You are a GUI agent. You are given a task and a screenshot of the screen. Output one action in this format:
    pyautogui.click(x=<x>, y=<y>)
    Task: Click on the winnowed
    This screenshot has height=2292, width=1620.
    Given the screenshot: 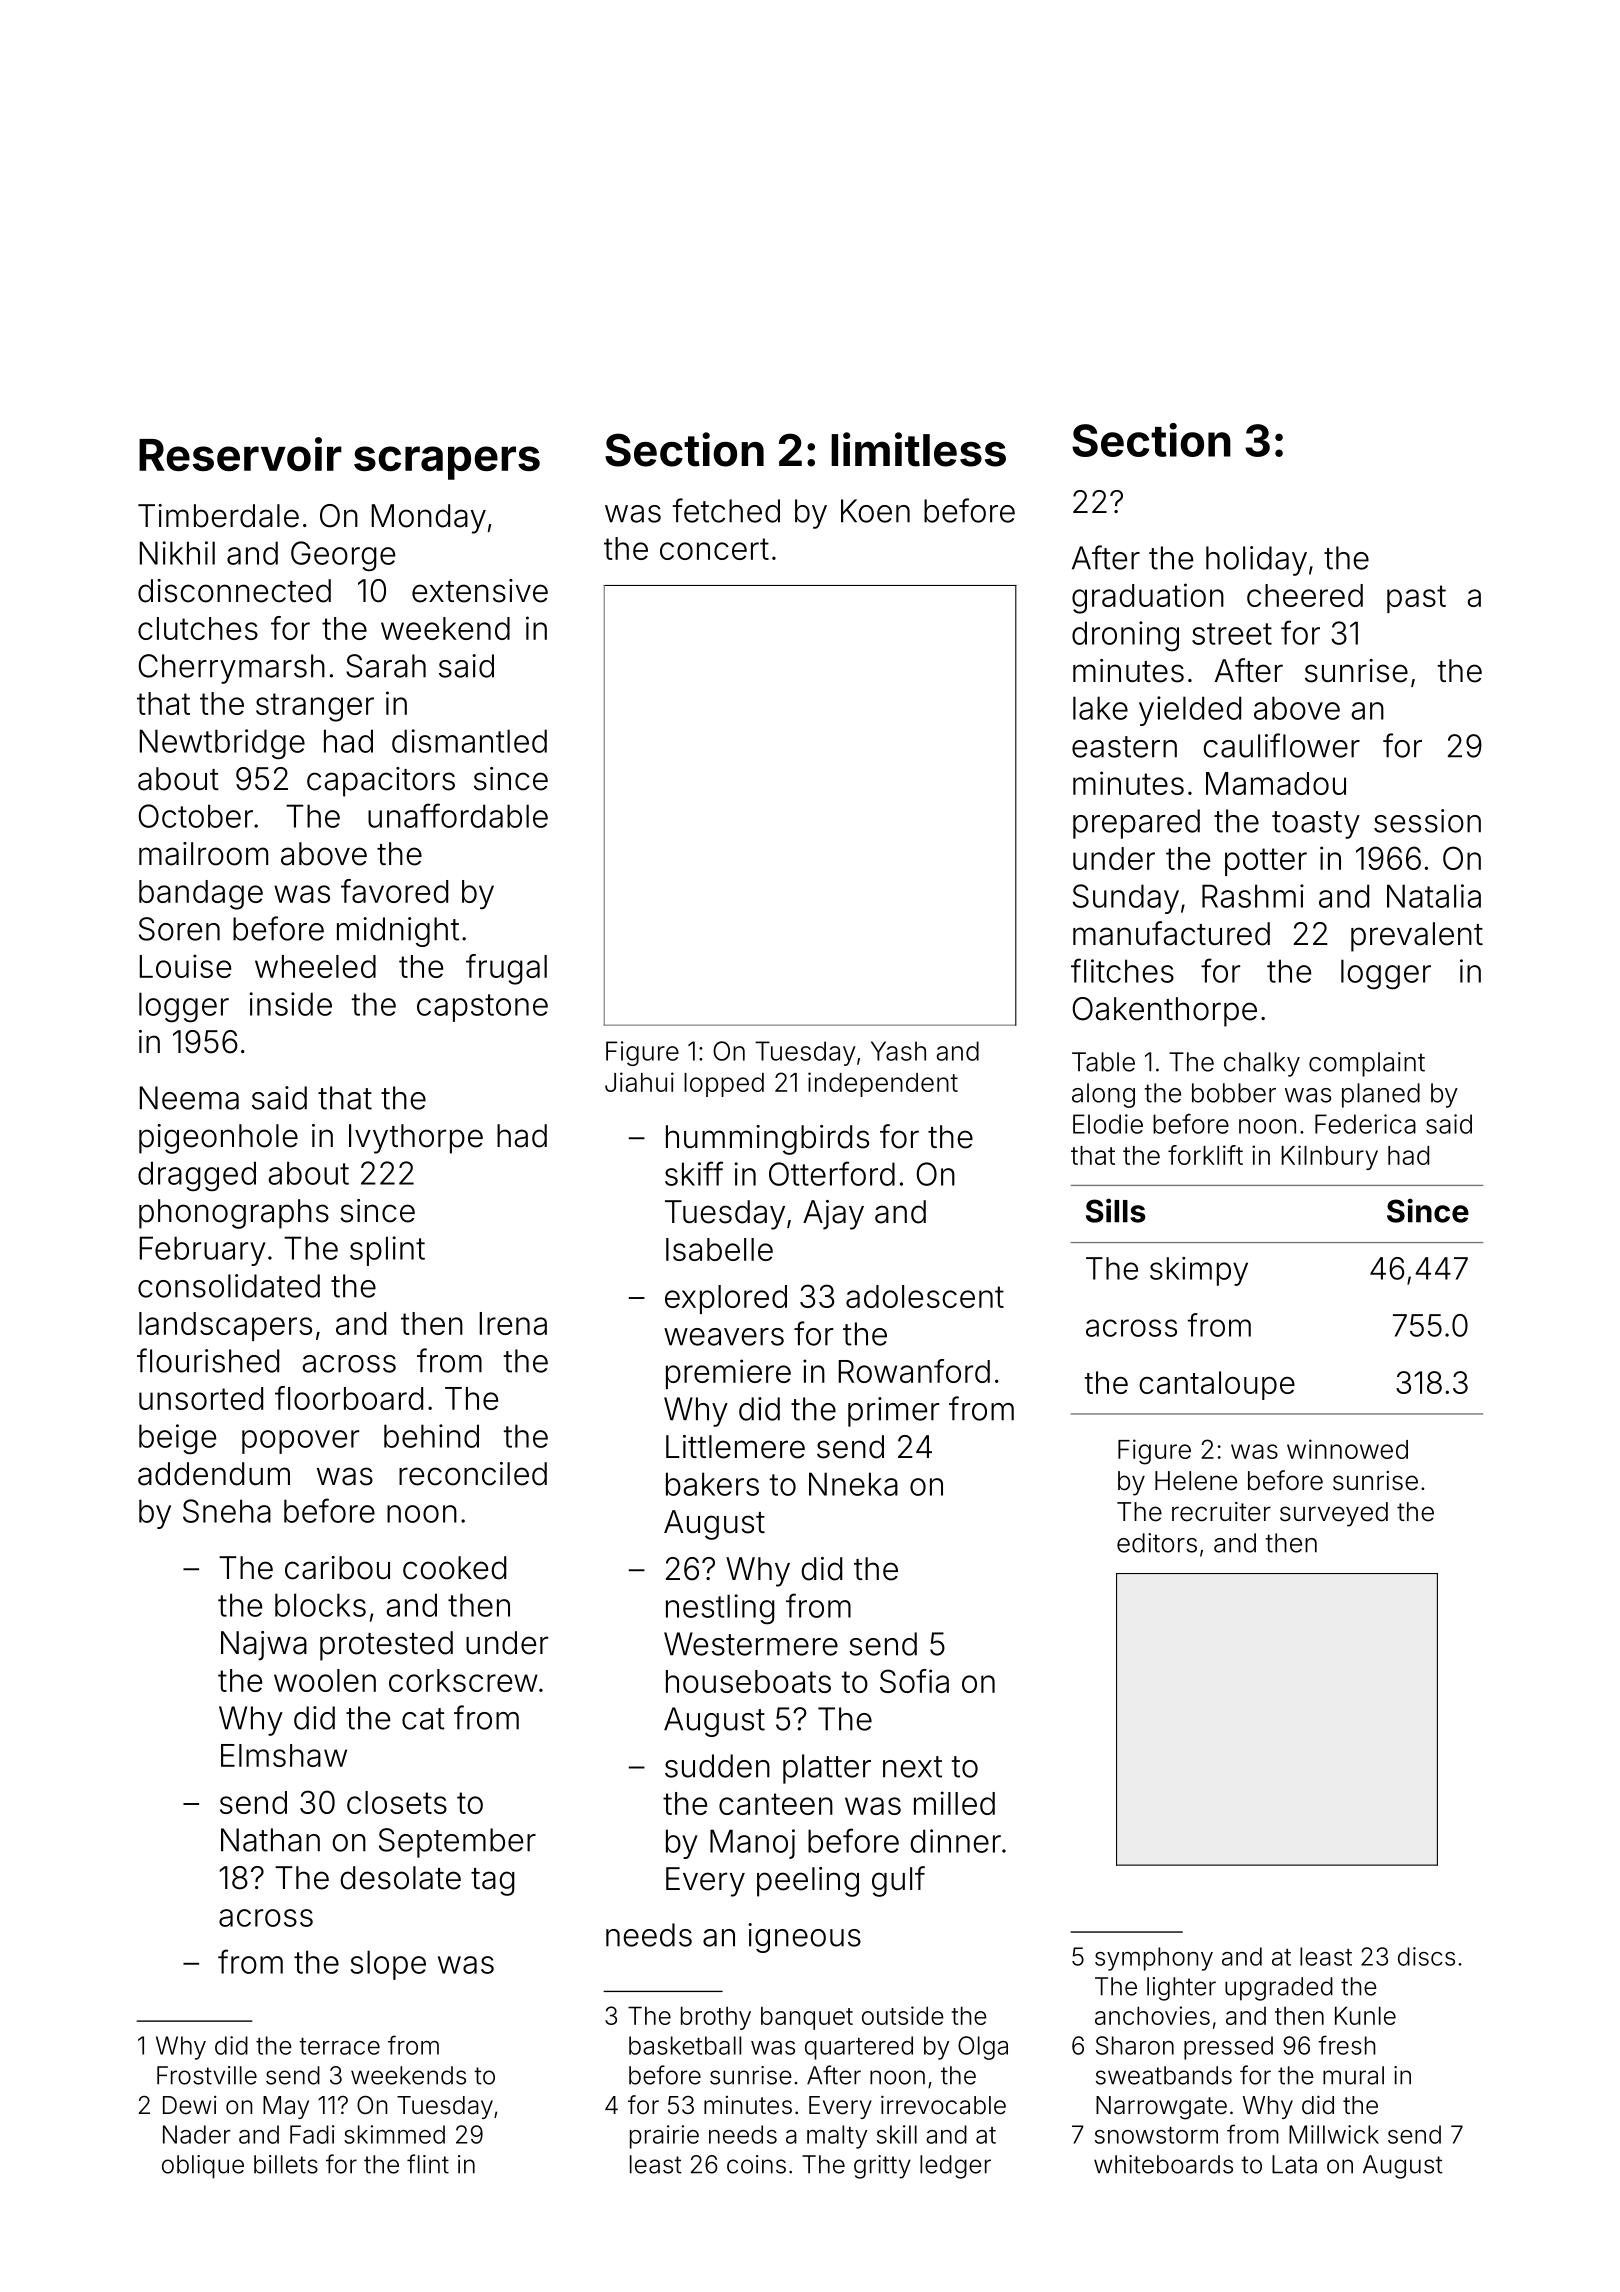 What is the action you would take?
    pyautogui.click(x=1347, y=1449)
